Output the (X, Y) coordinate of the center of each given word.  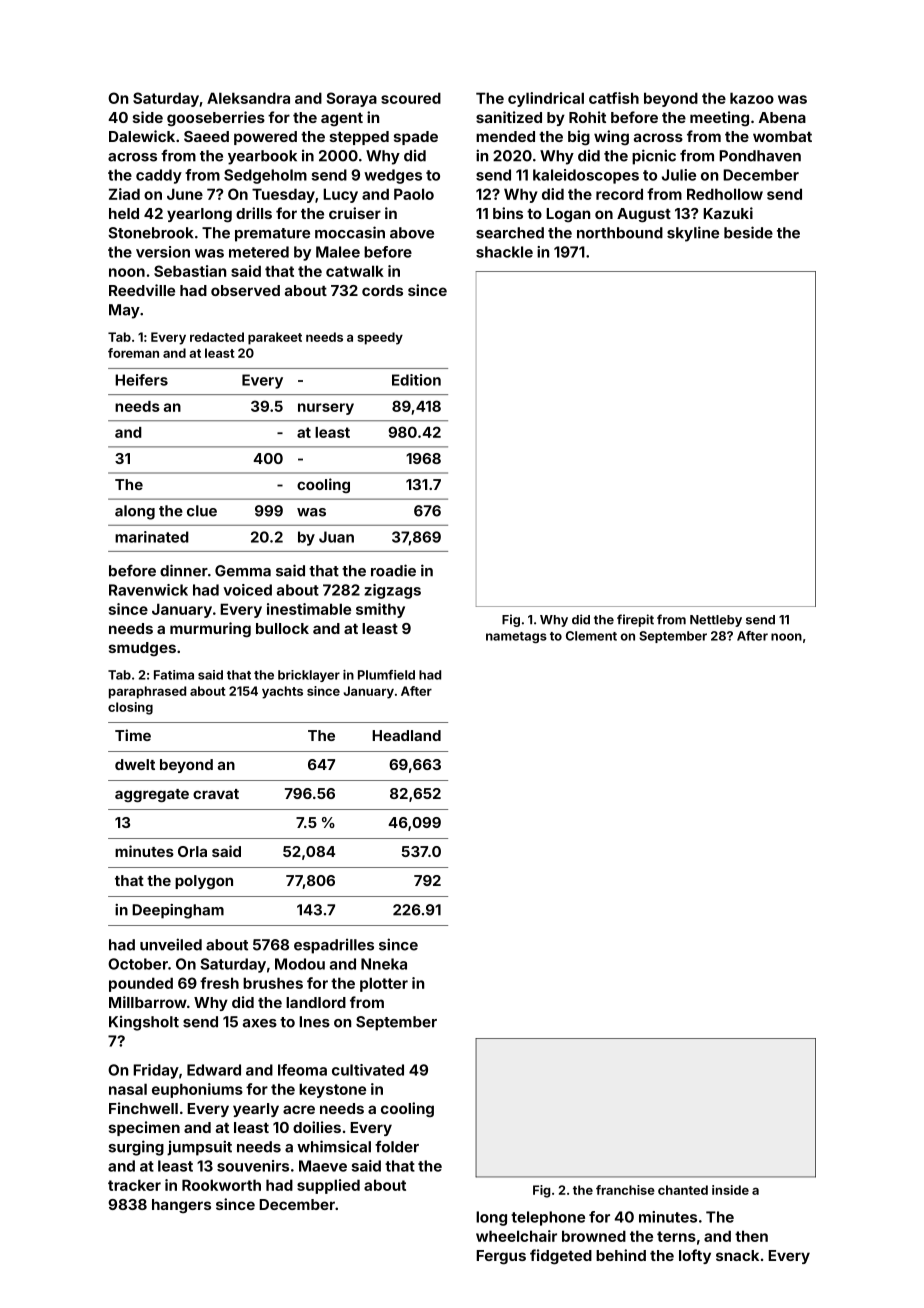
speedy (380, 338)
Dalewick (142, 136)
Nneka (384, 964)
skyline (693, 234)
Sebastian (190, 271)
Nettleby (716, 621)
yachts (282, 692)
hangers (181, 1206)
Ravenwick (148, 590)
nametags (516, 637)
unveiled (171, 944)
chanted (683, 1190)
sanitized (509, 117)
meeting (719, 118)
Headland (406, 735)
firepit (635, 620)
